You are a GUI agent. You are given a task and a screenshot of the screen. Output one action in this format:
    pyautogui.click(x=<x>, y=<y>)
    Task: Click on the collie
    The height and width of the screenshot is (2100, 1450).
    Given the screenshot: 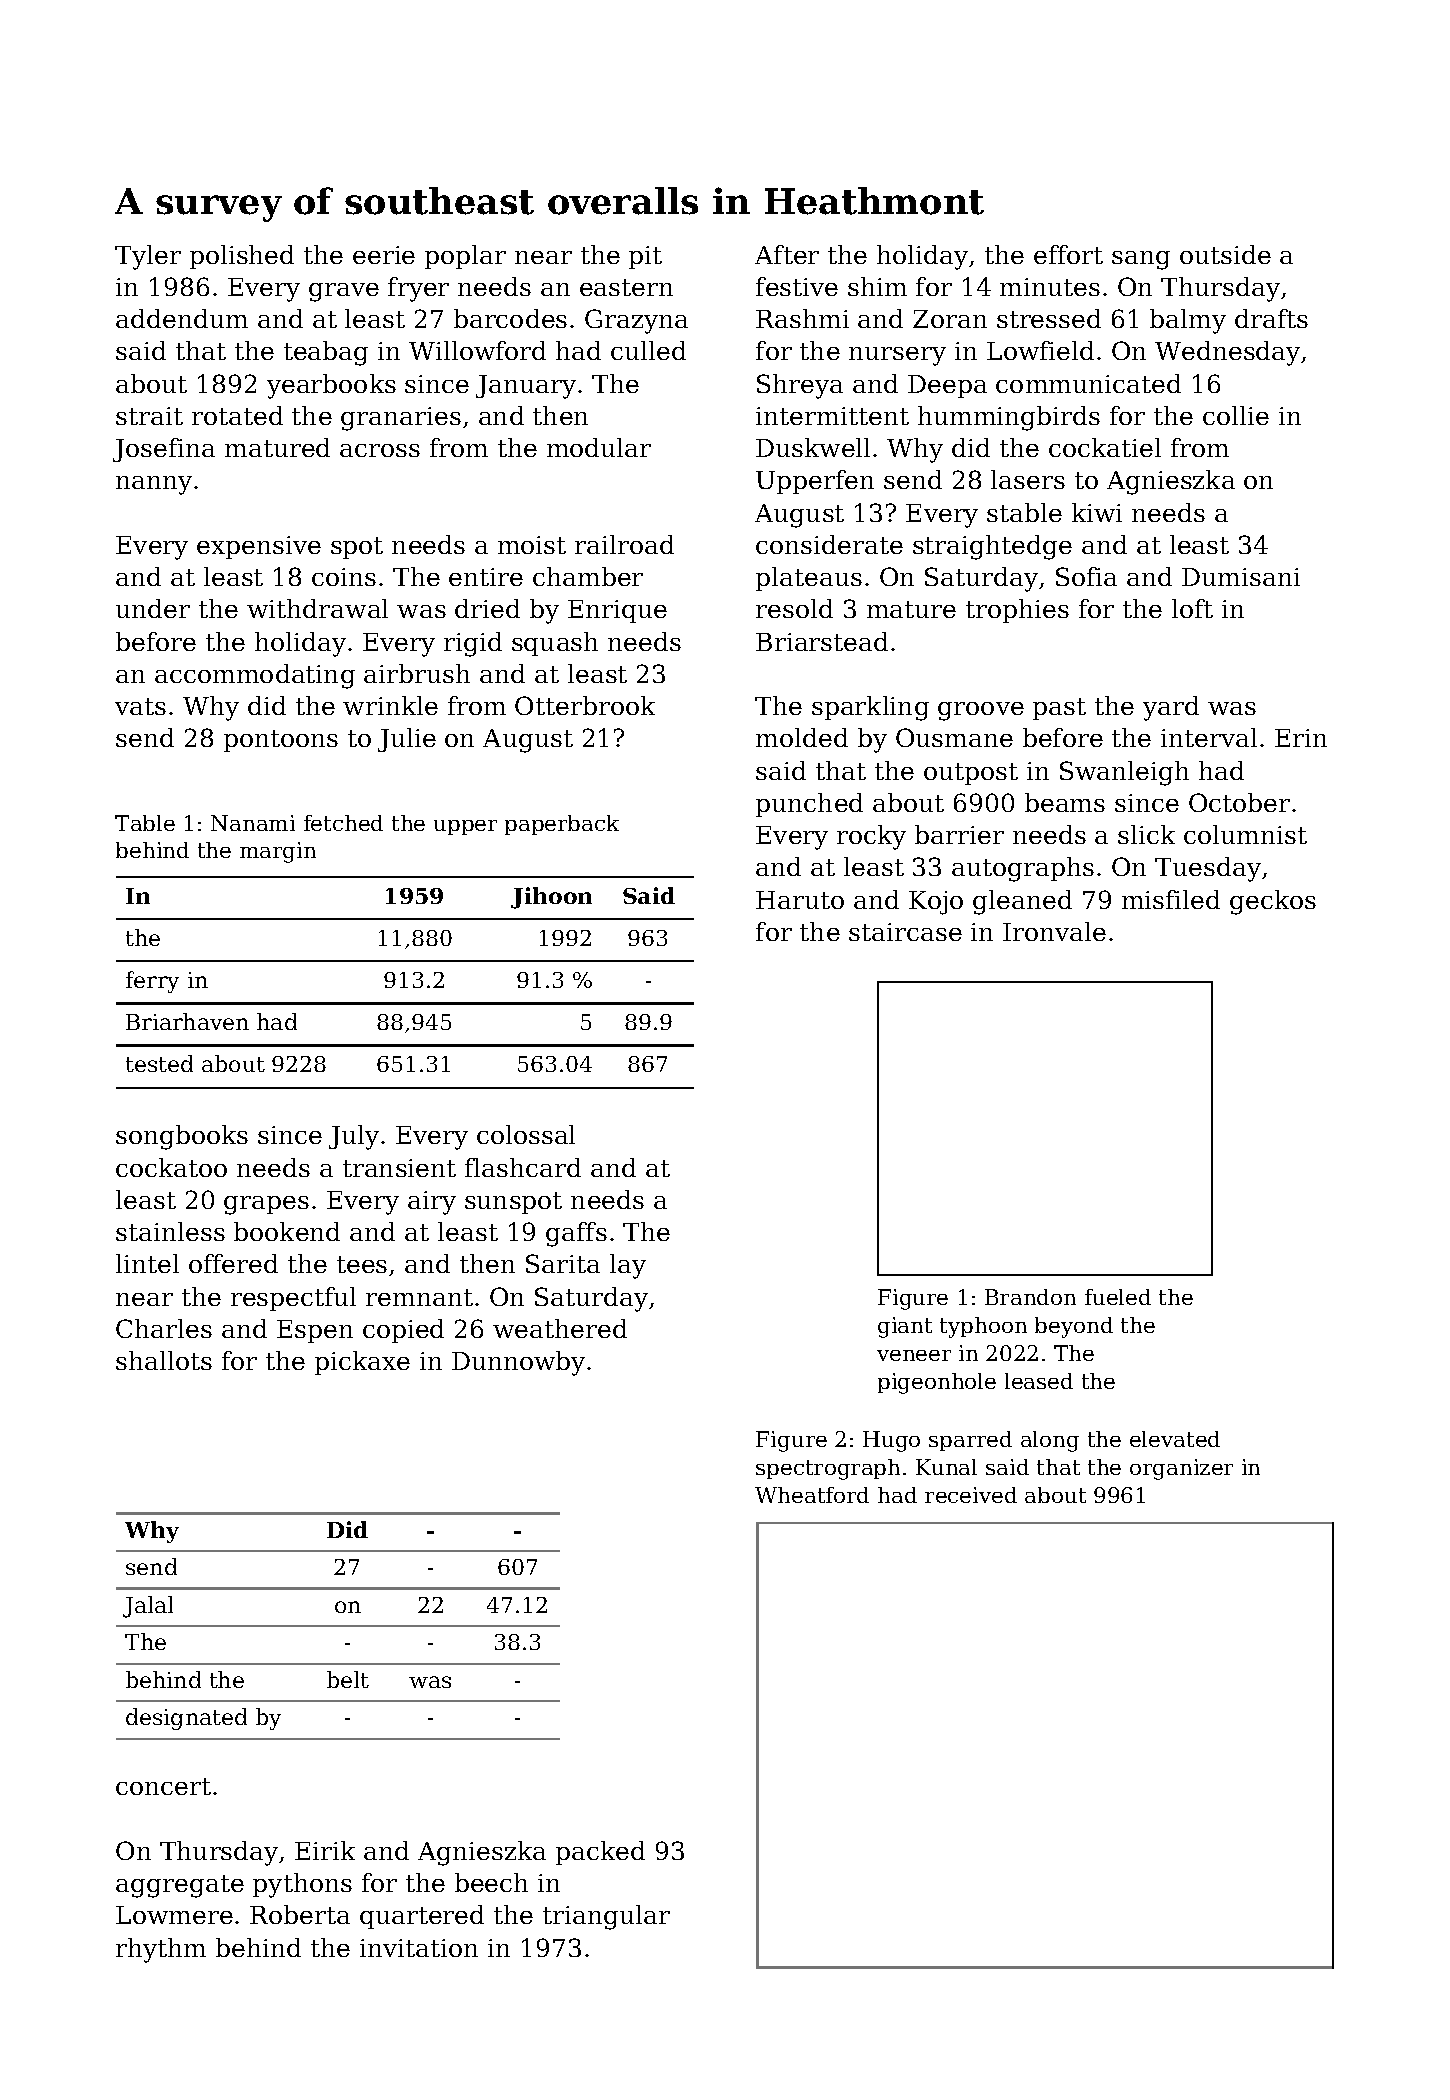 What is the action you would take?
    pyautogui.click(x=1236, y=415)
